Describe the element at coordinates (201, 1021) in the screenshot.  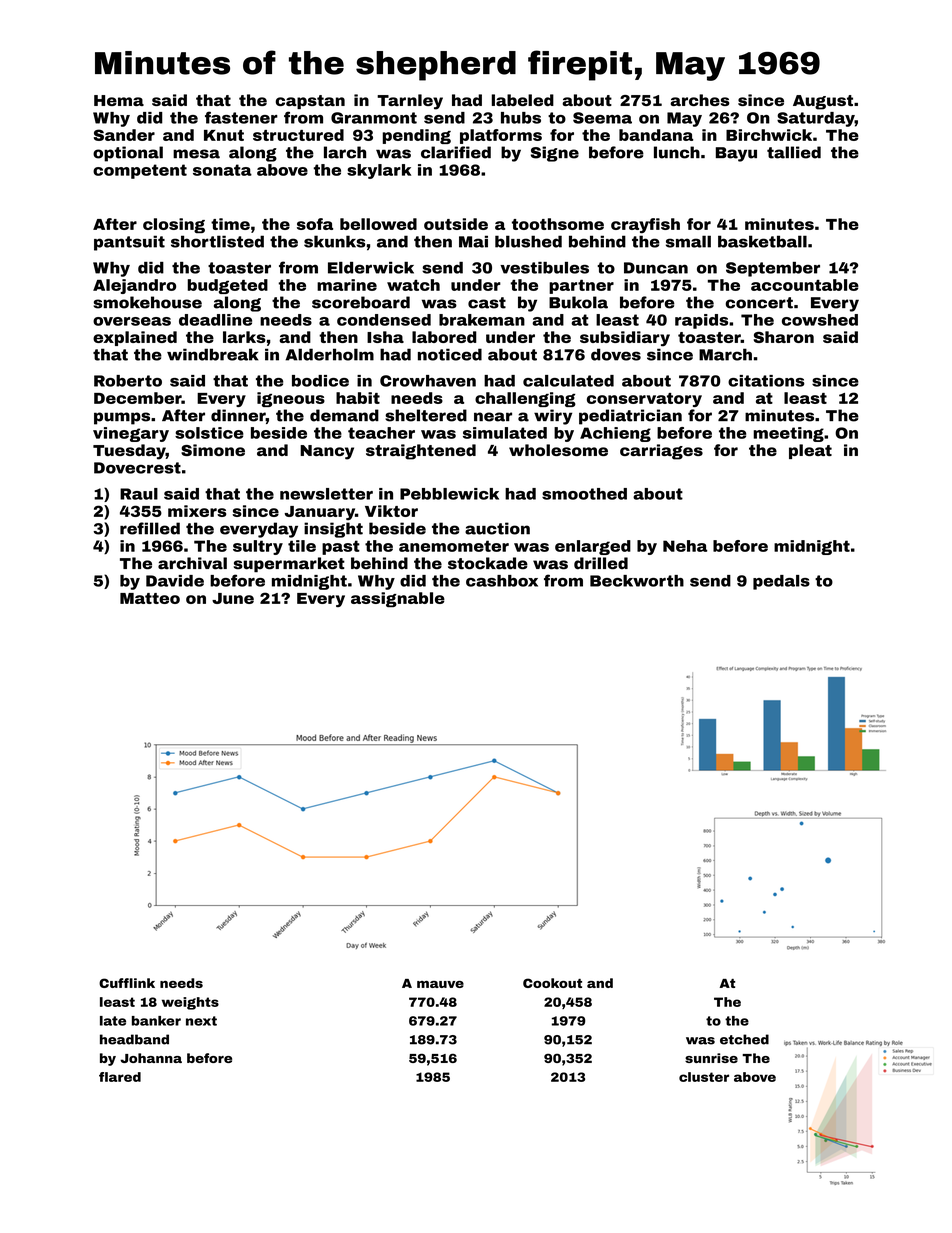
I see `next` at that location.
